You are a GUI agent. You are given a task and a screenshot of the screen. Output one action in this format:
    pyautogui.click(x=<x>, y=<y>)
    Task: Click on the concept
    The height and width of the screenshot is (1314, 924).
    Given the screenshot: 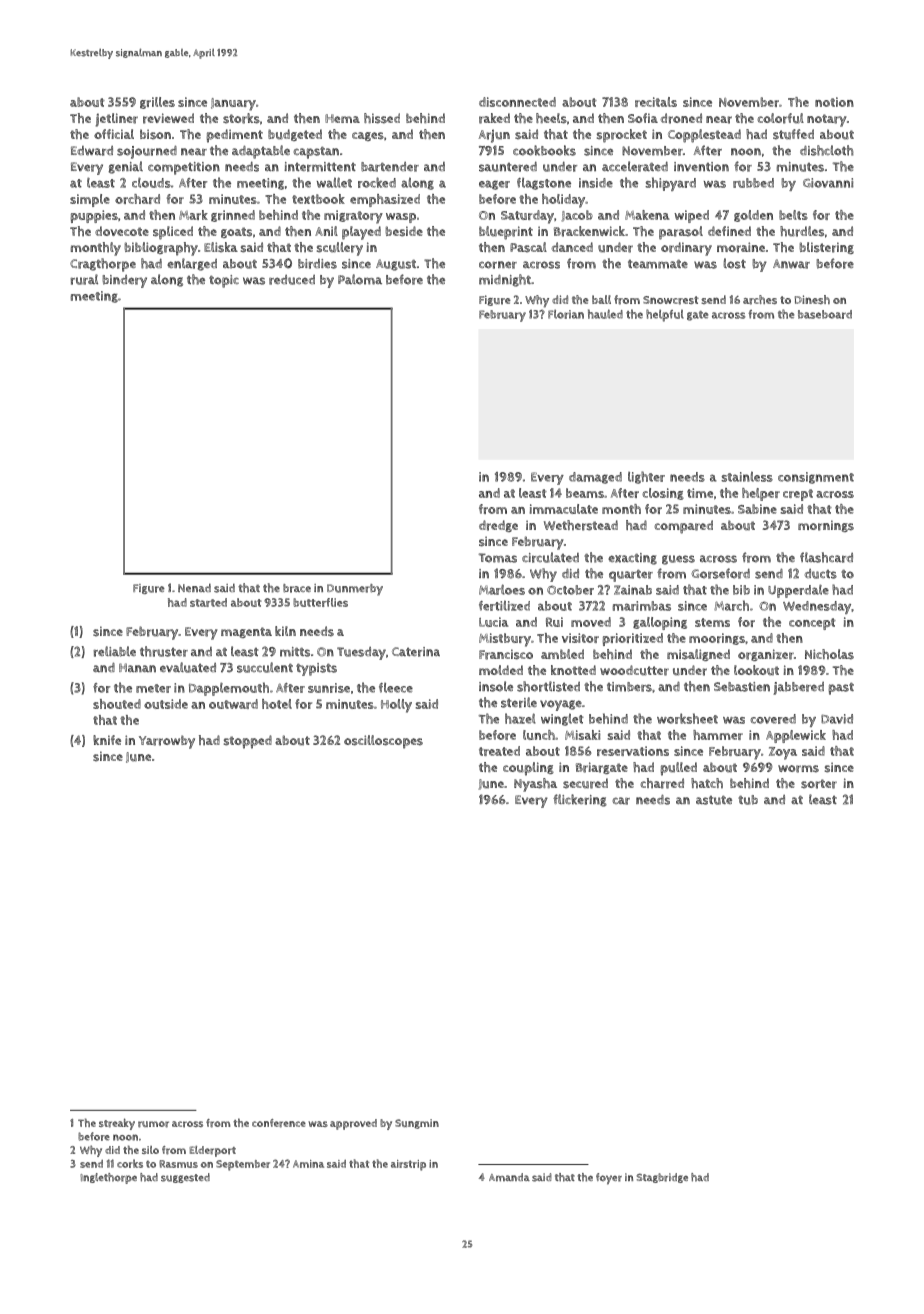 What is the action you would take?
    pyautogui.click(x=812, y=624)
